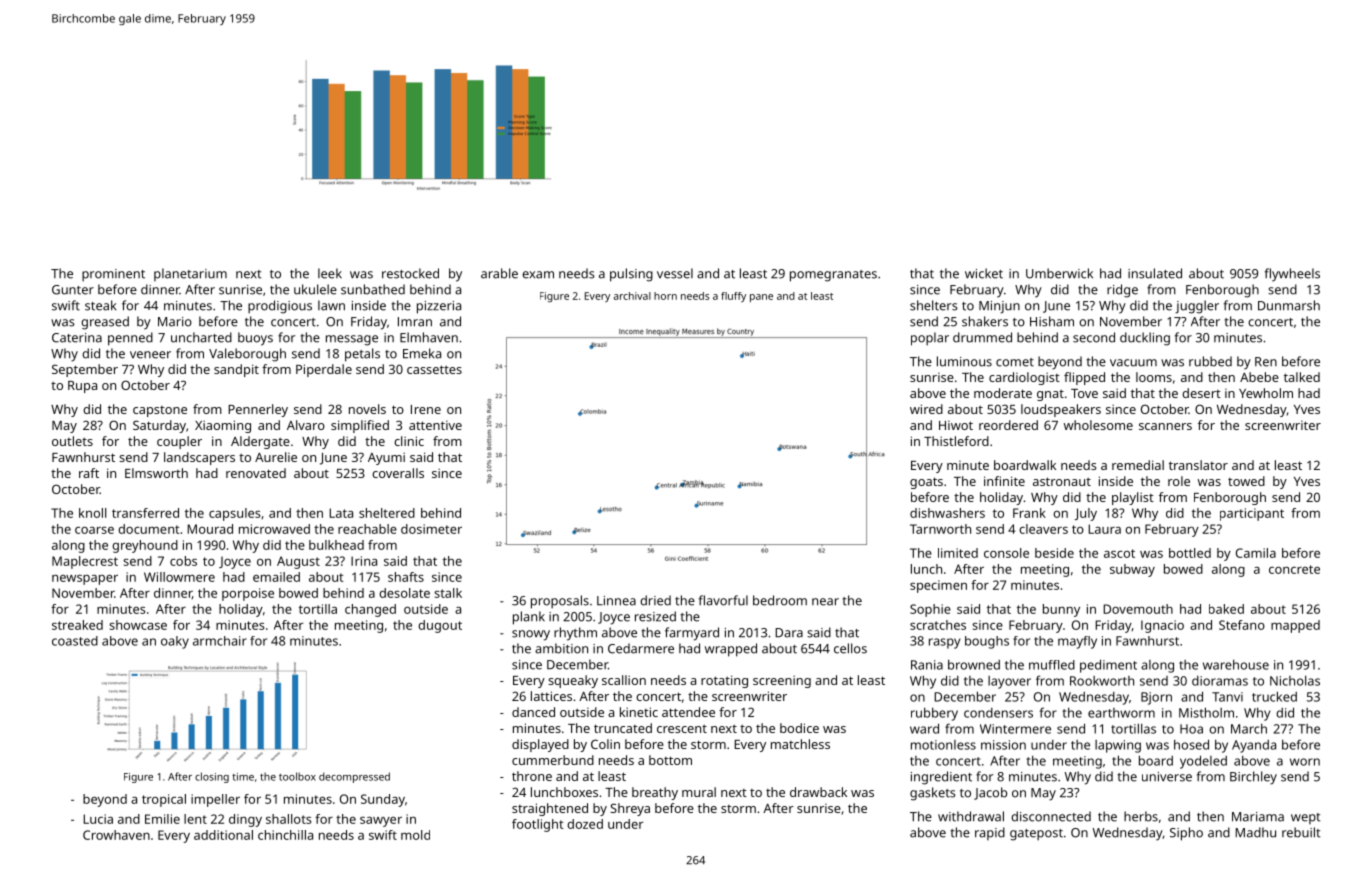 The height and width of the page is (887, 1372). What do you see at coordinates (75, 641) in the page?
I see `coasted` at bounding box center [75, 641].
